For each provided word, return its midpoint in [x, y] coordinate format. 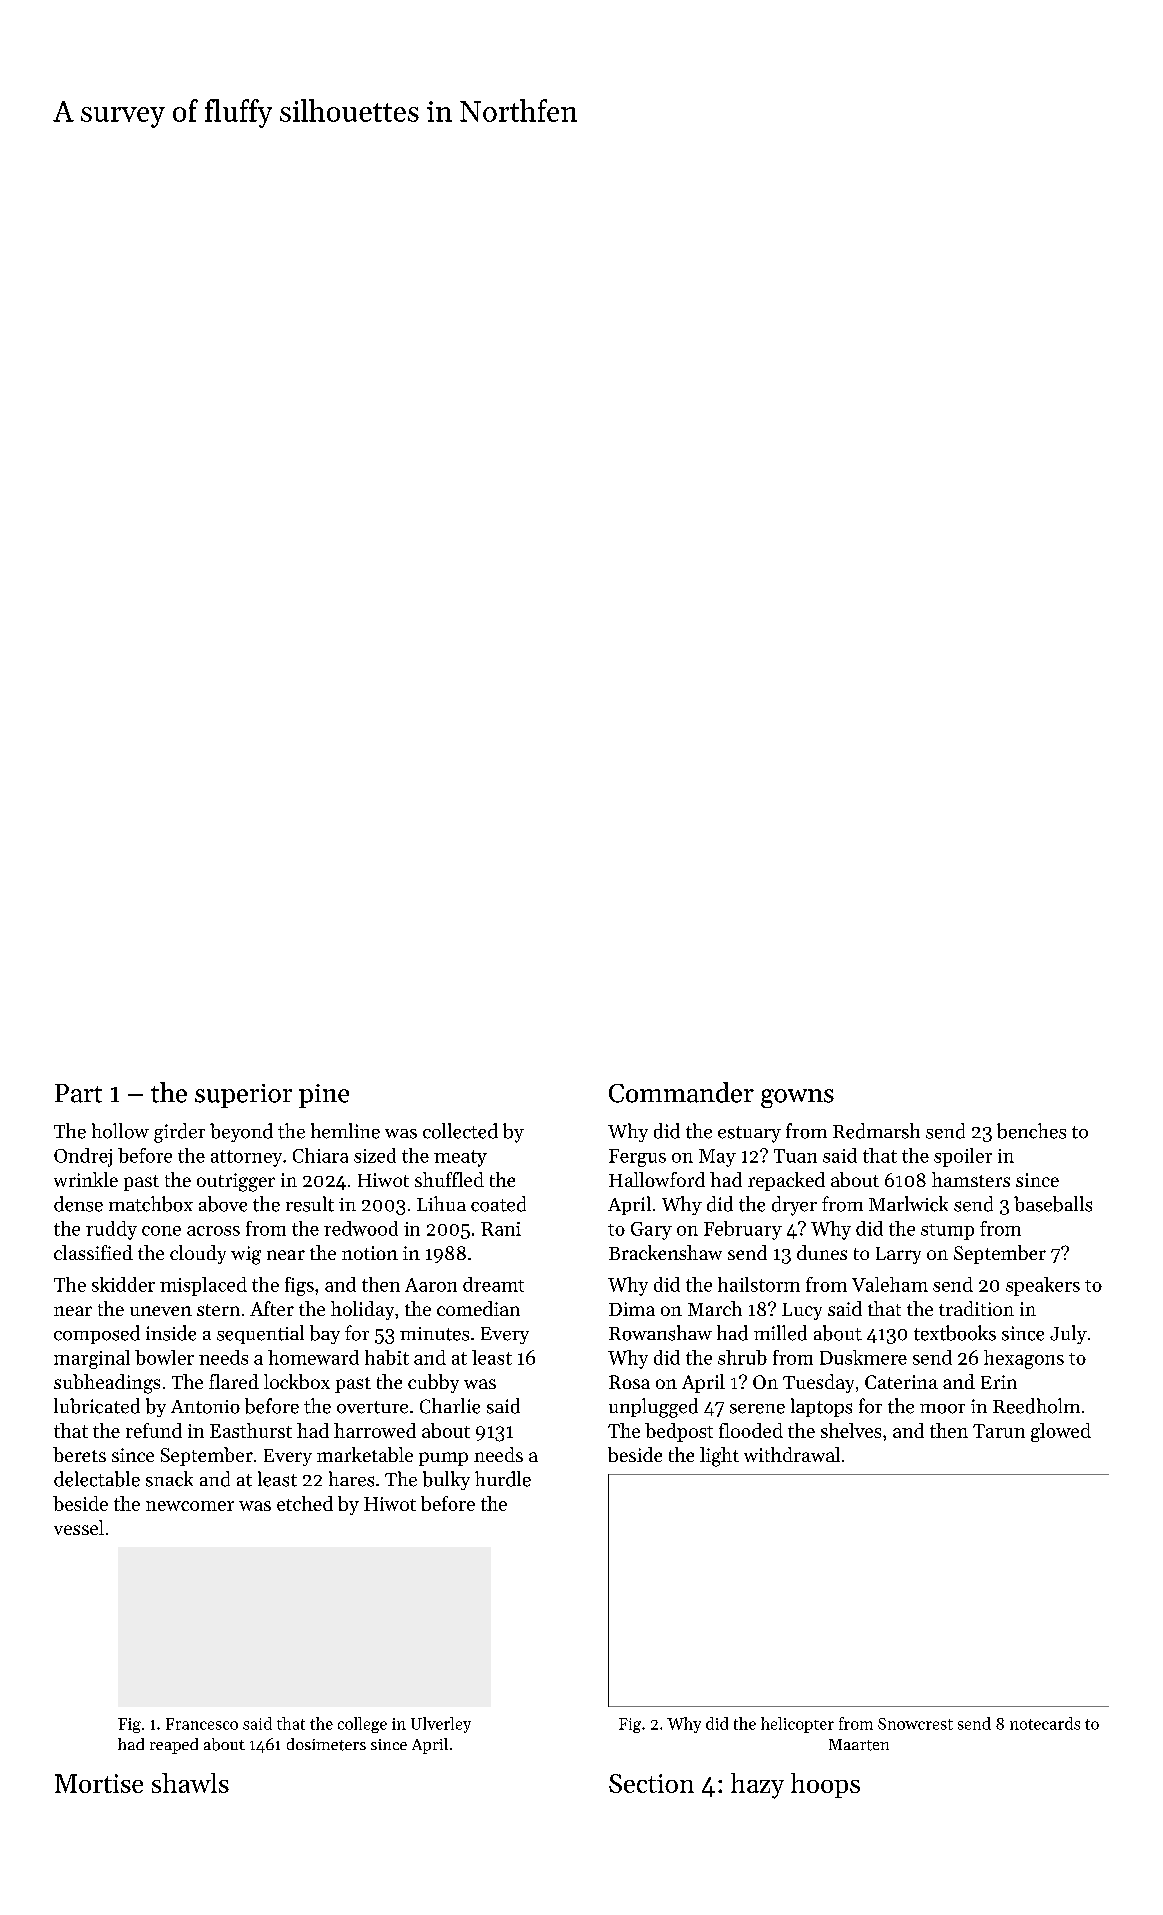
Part [78, 1093]
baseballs [1053, 1204]
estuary [749, 1134]
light [719, 1457]
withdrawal [792, 1454]
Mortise [99, 1783]
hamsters [971, 1179]
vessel [79, 1527]
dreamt [493, 1284]
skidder [123, 1284]
